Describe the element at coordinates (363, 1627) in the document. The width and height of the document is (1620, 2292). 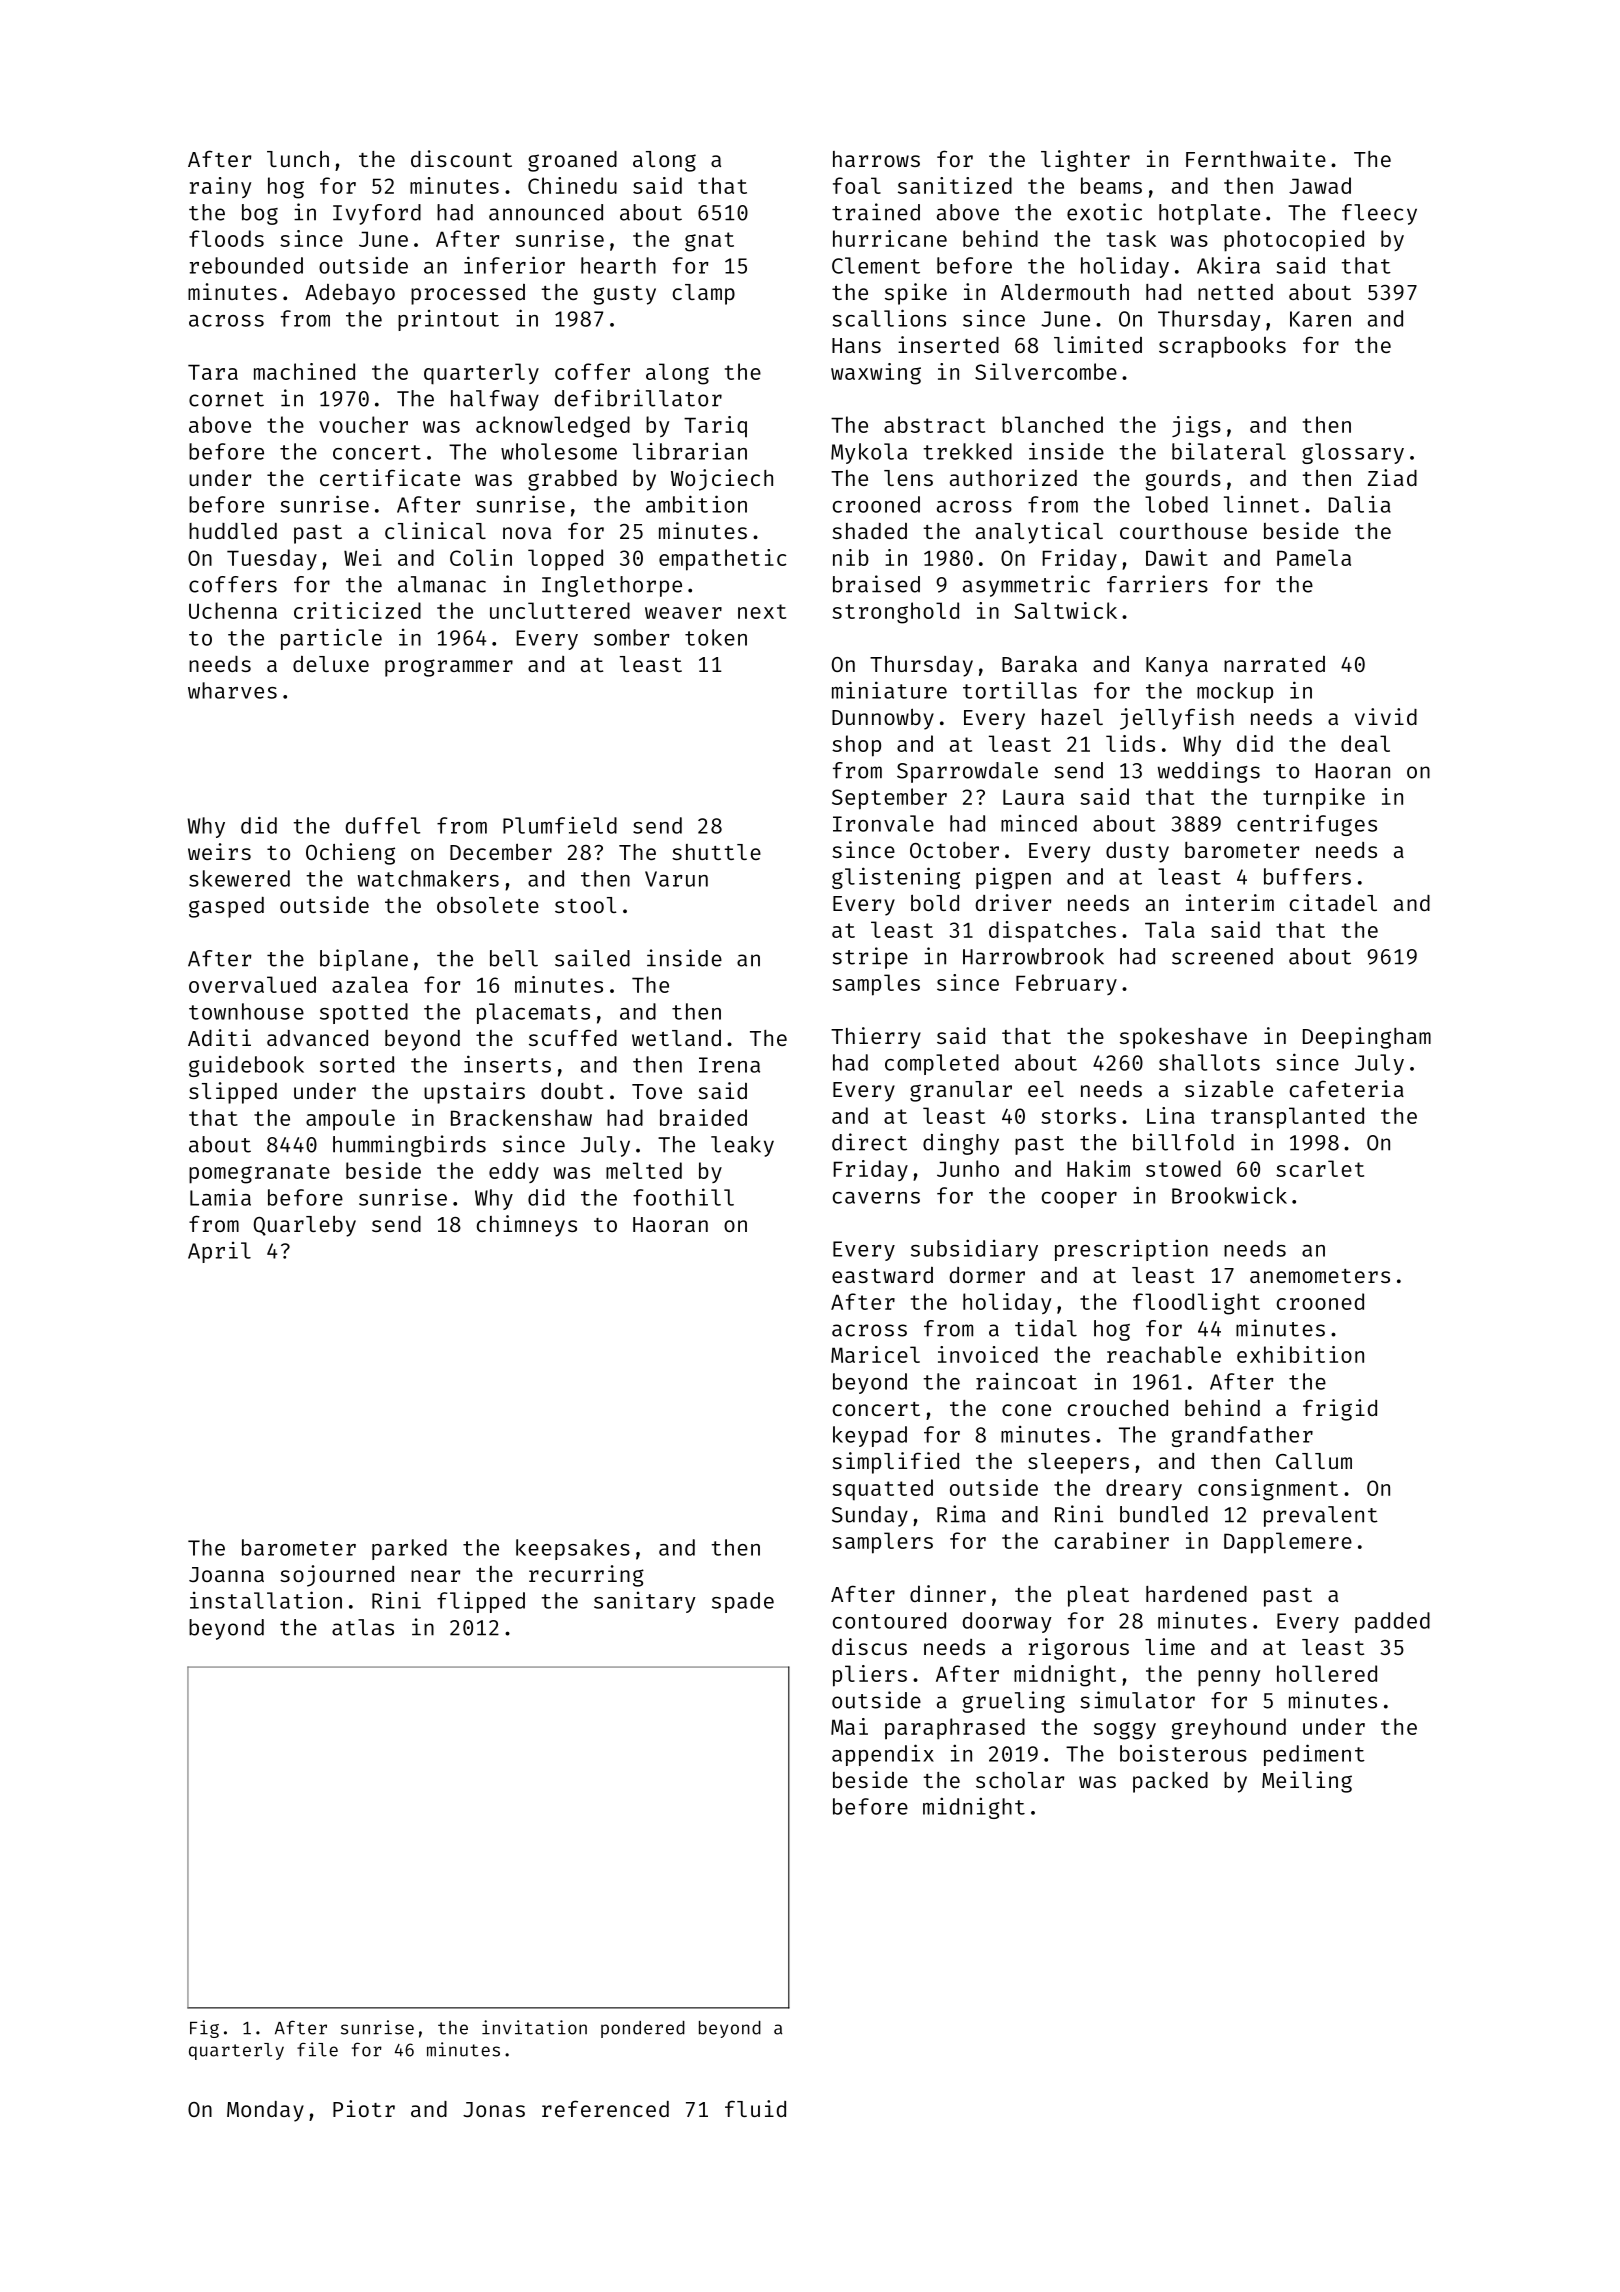
I see `atlas` at that location.
